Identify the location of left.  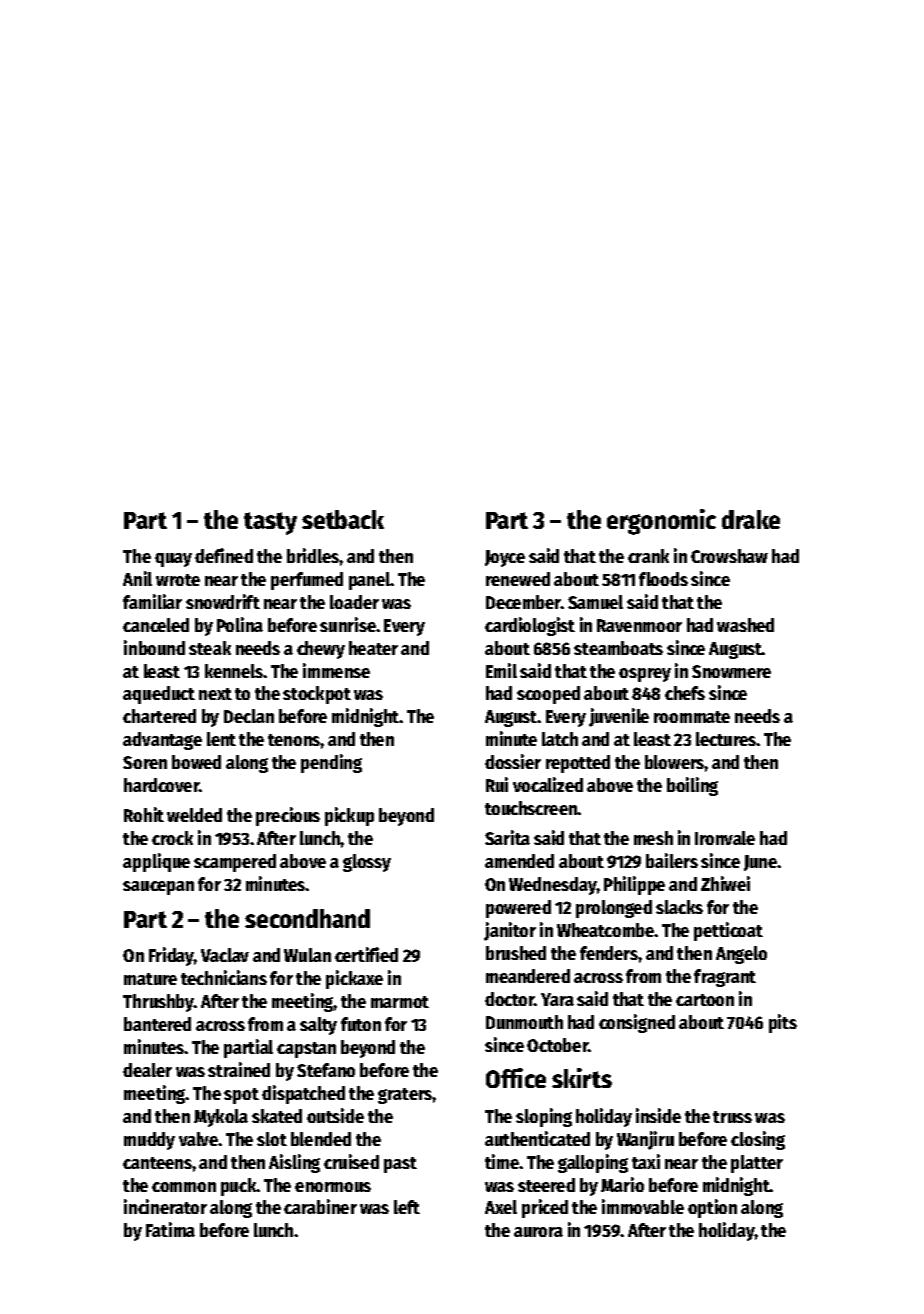
(407, 1207).
